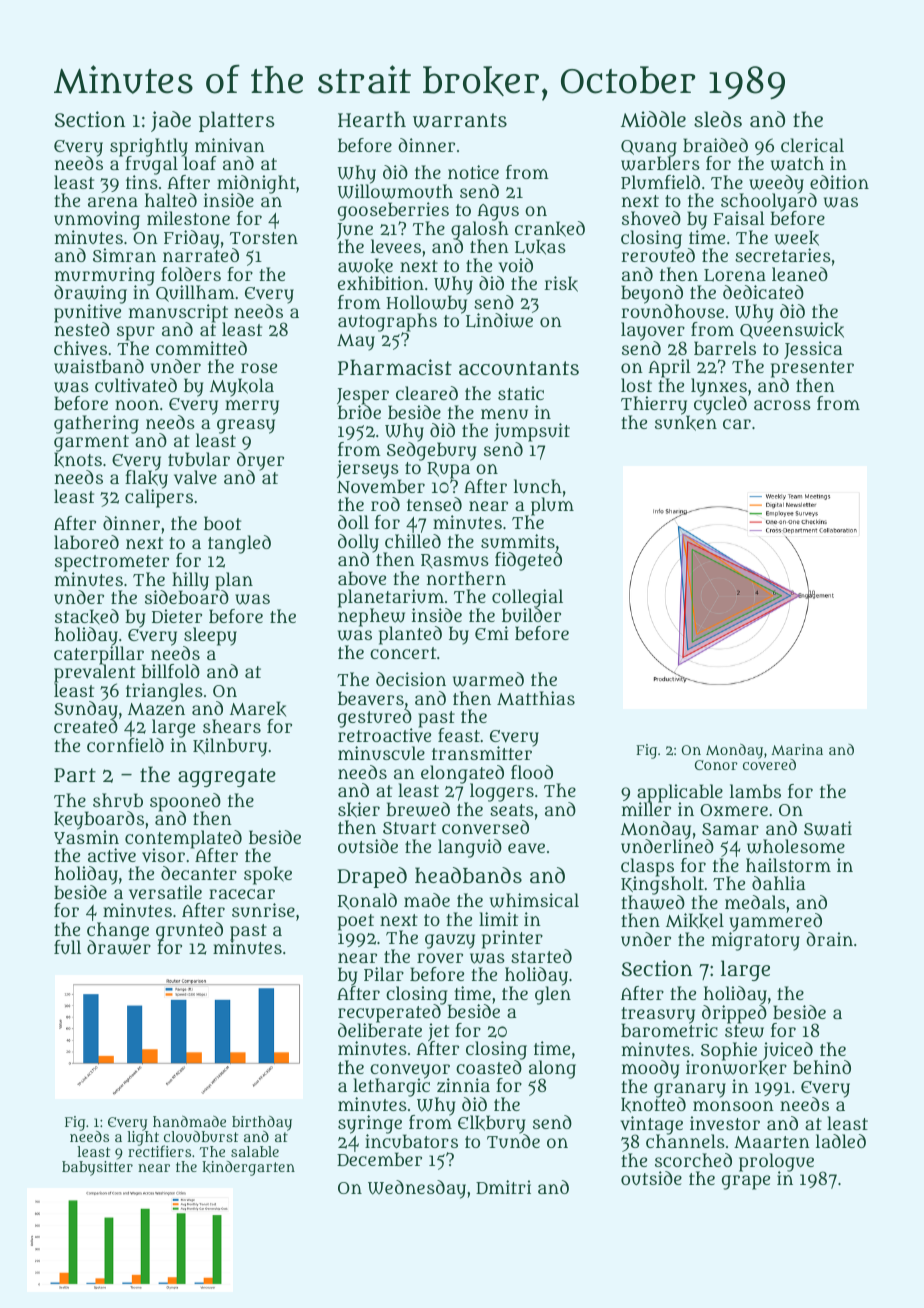  Describe the element at coordinates (516, 265) in the screenshot. I see `void` at that location.
